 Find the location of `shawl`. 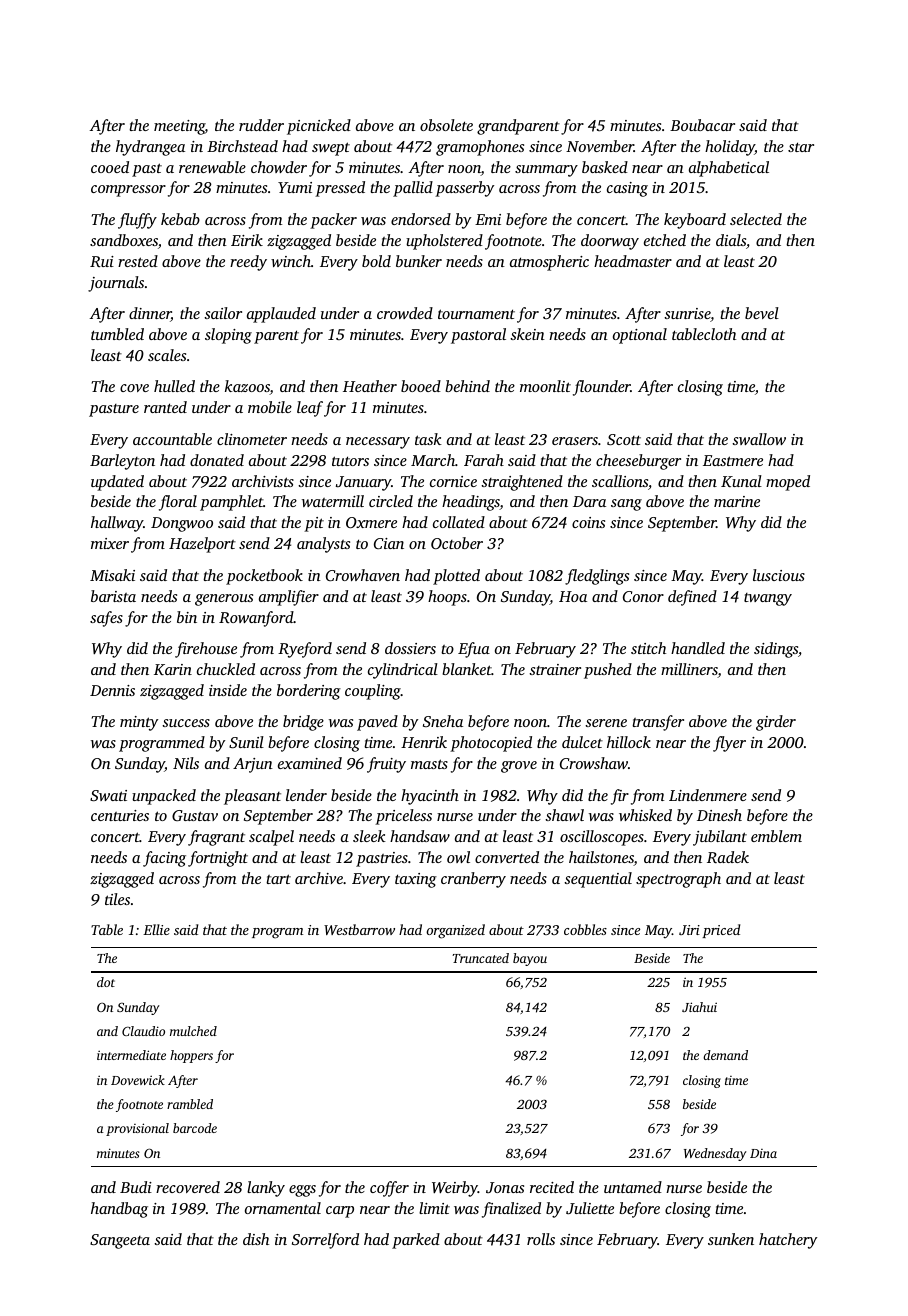

shawl is located at coordinates (564, 815).
